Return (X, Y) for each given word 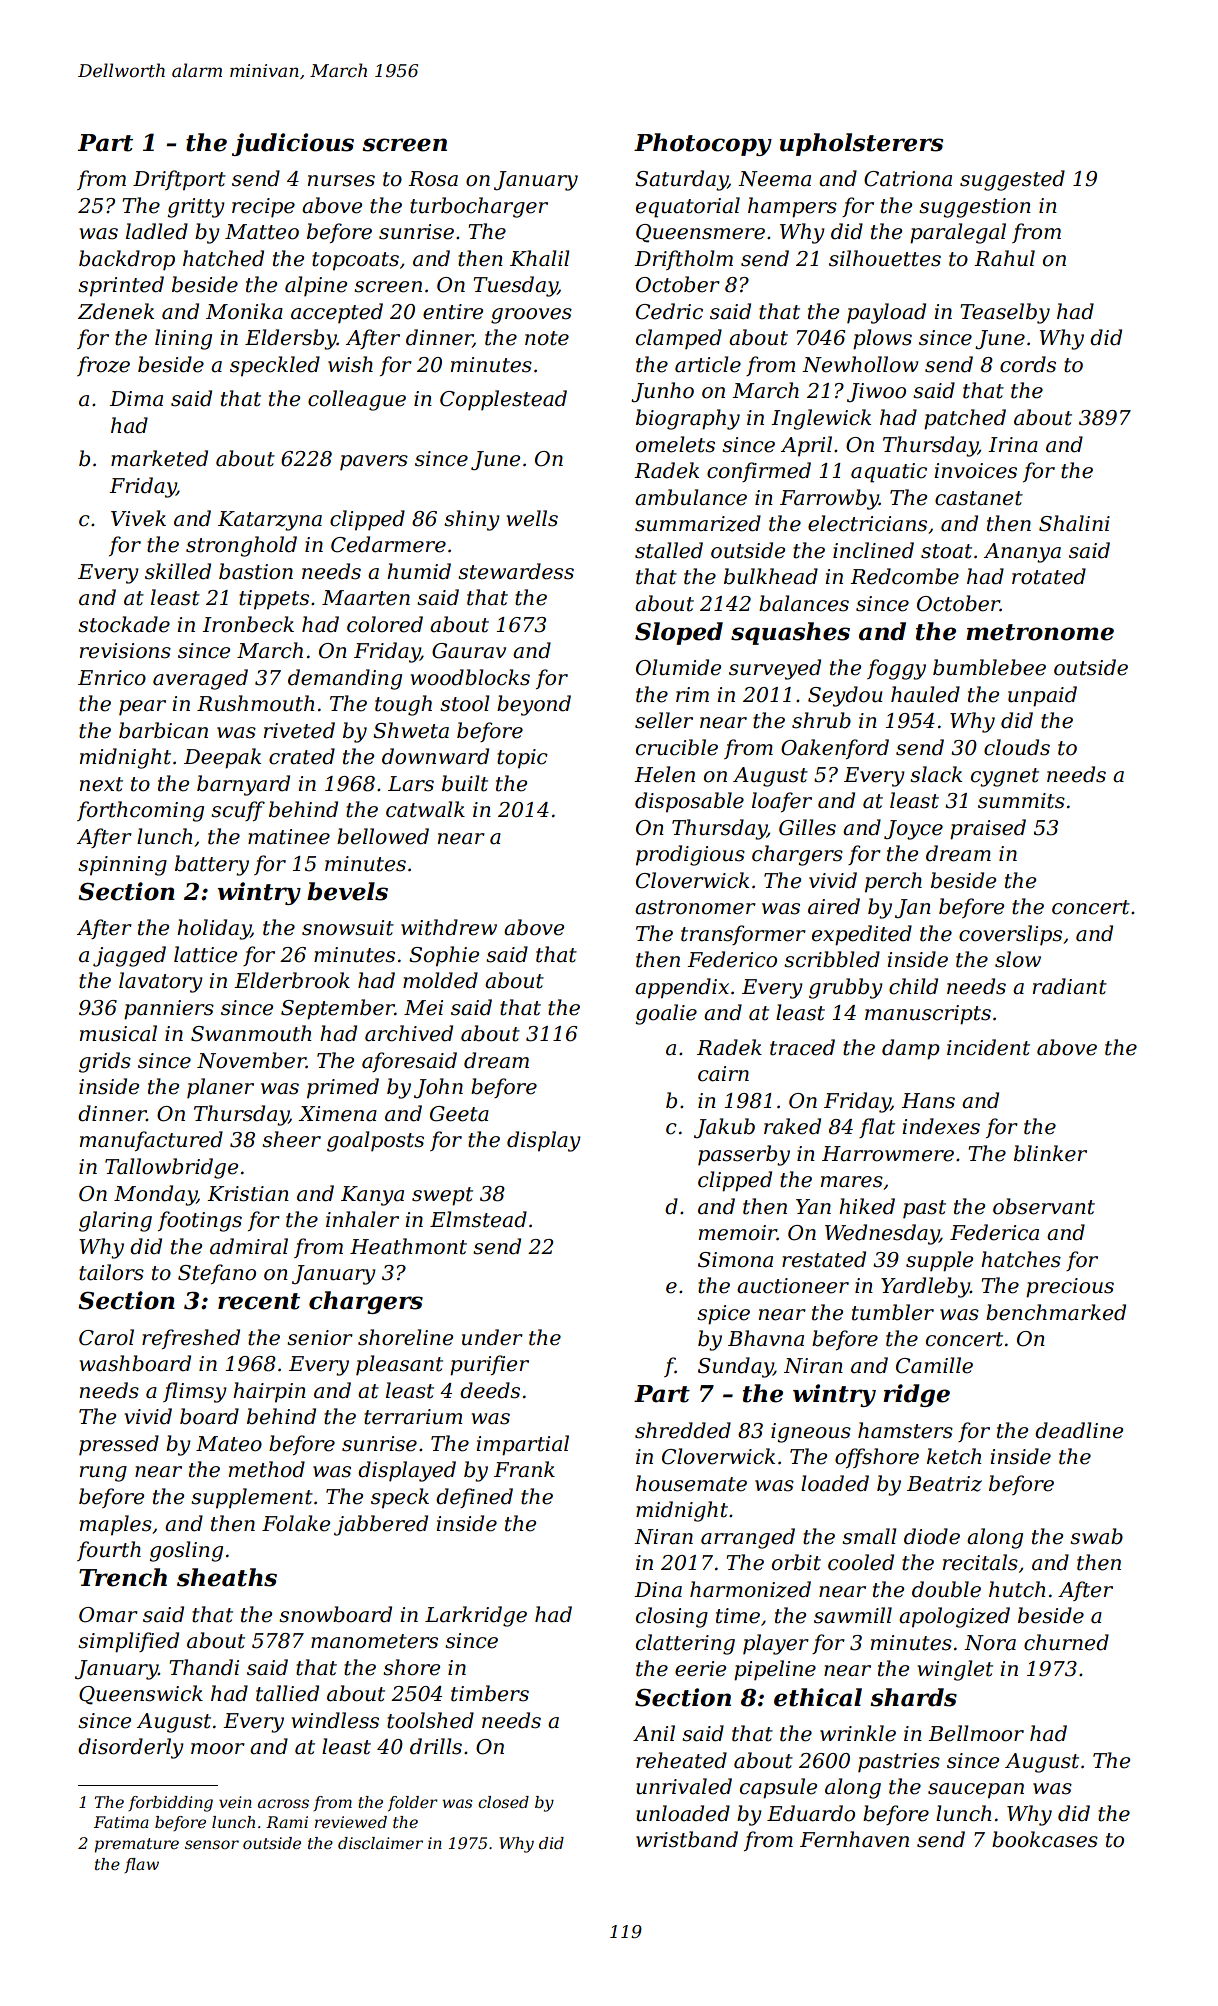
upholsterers (861, 144)
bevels (347, 891)
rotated (1049, 576)
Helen (664, 774)
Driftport (179, 180)
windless (335, 1720)
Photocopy (703, 144)
